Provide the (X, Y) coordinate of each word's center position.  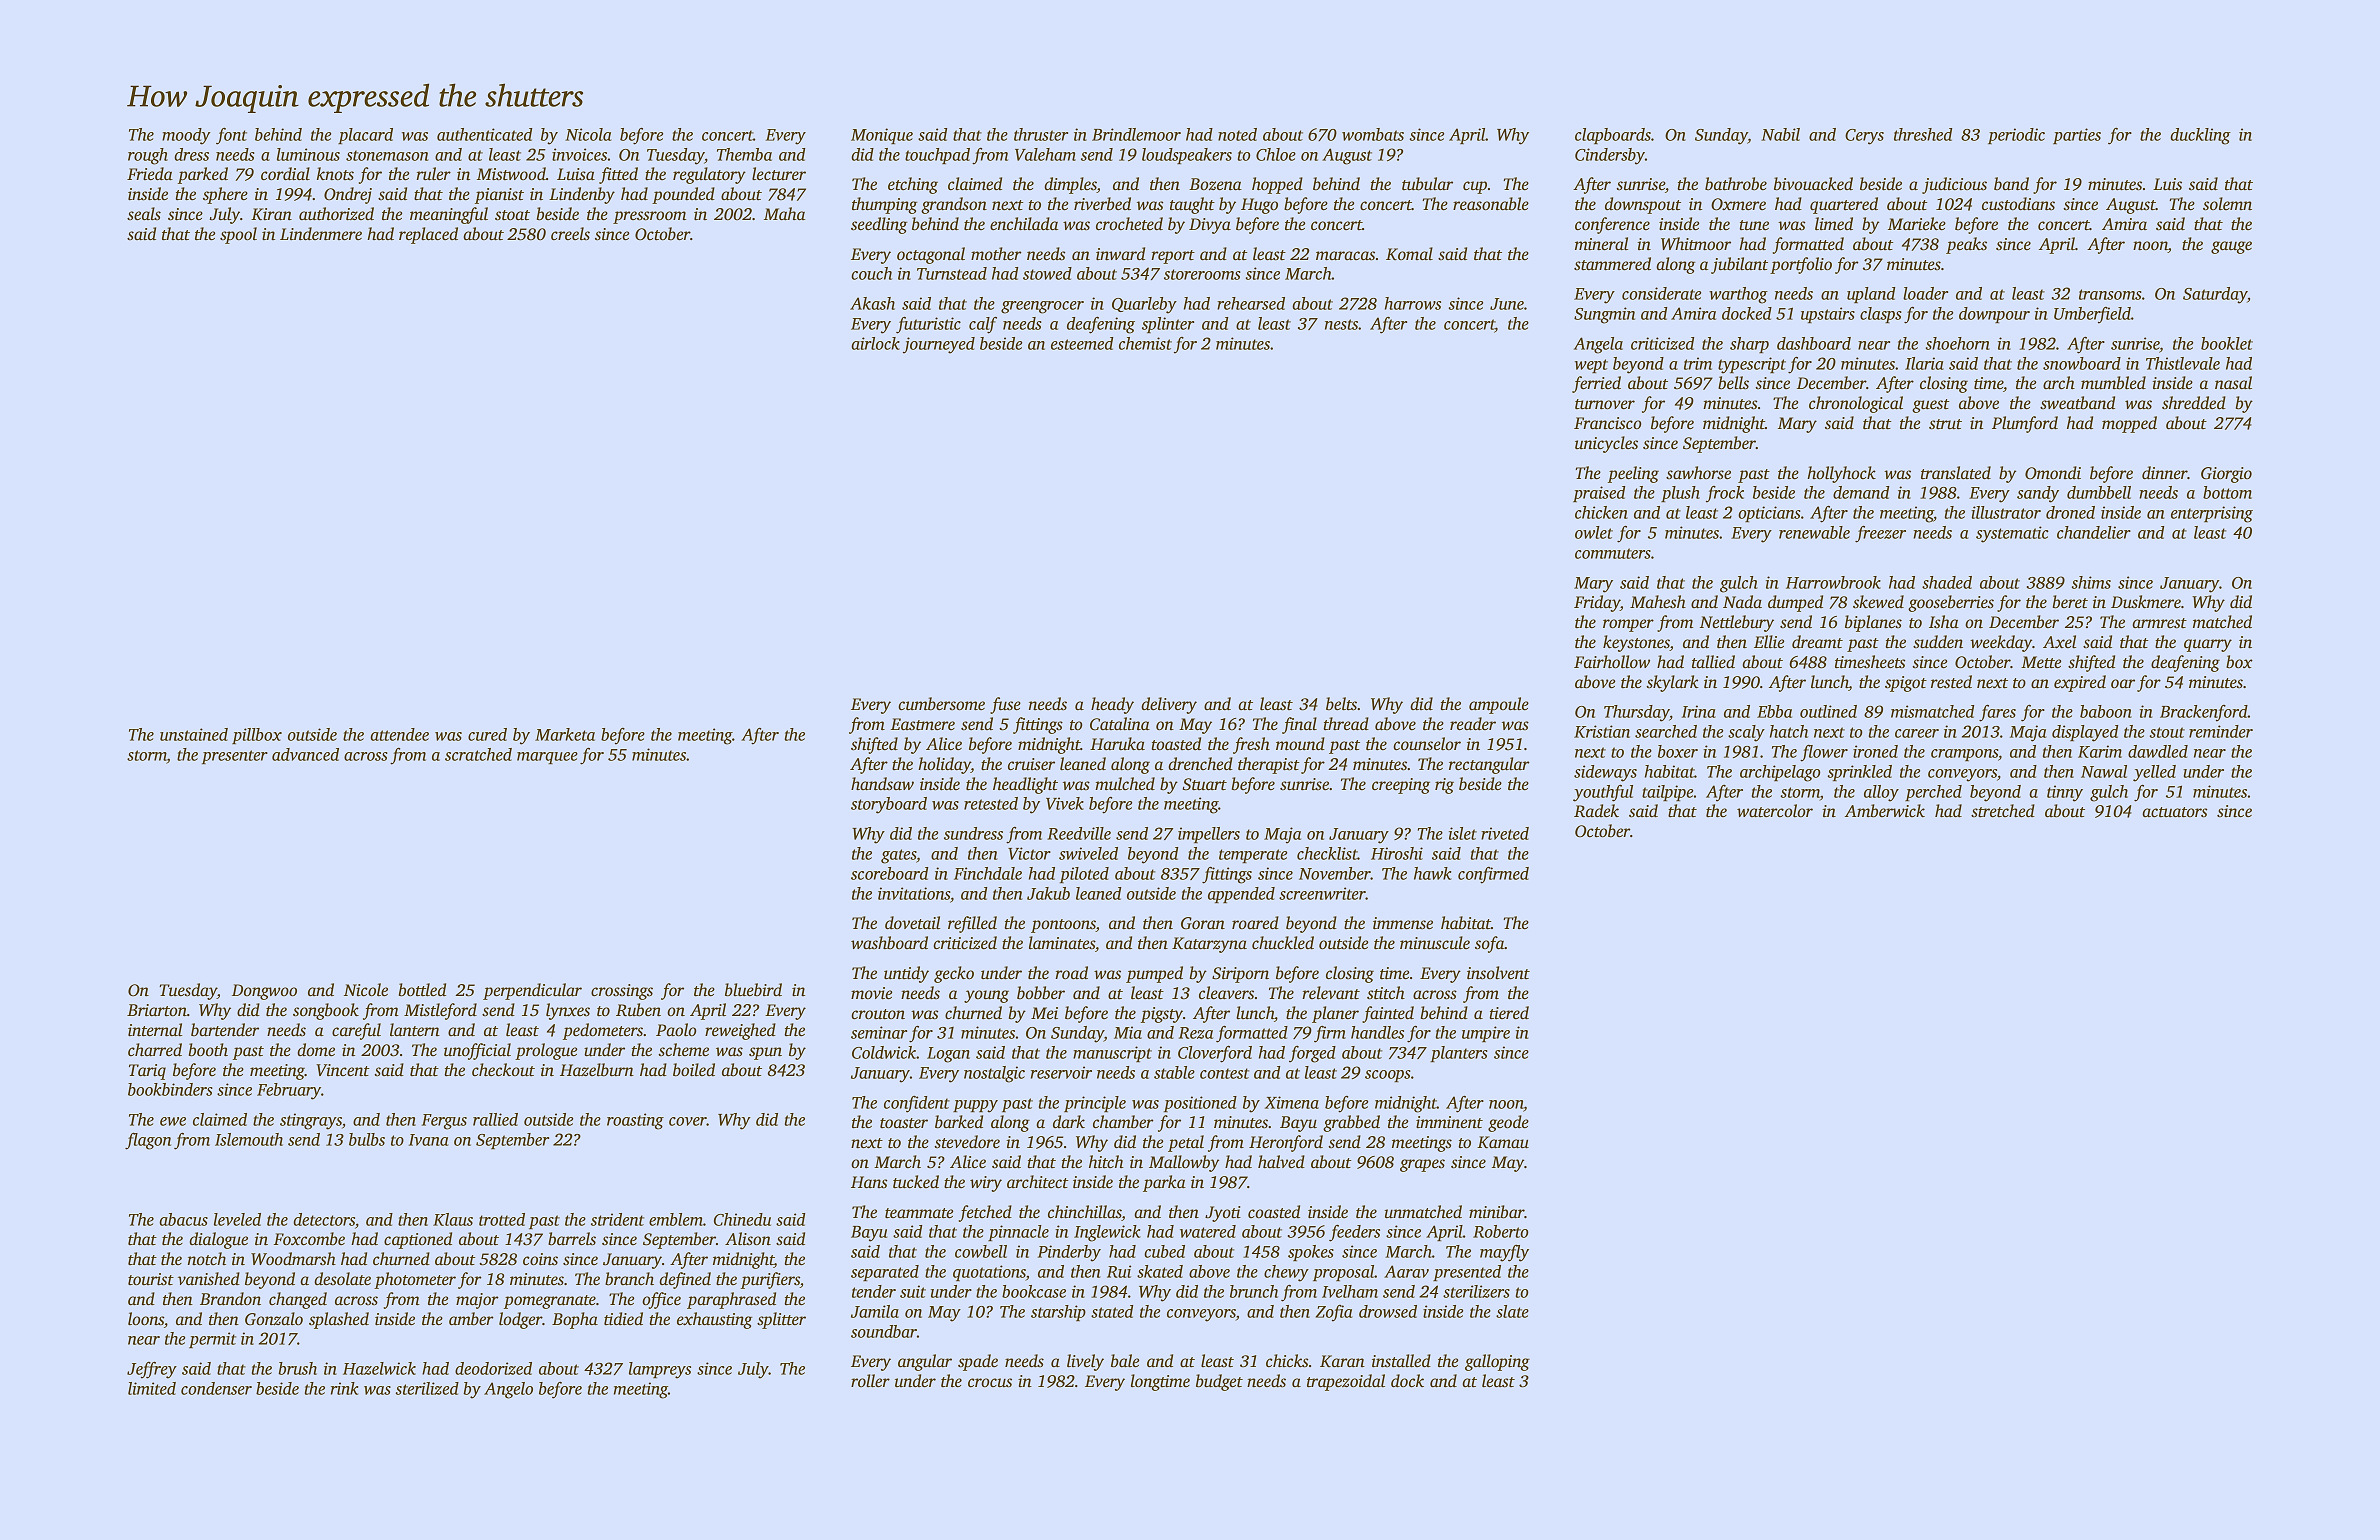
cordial (285, 174)
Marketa (565, 734)
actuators (2174, 812)
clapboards (1613, 136)
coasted (1274, 1212)
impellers (1209, 835)
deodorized (493, 1368)
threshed (1923, 134)
